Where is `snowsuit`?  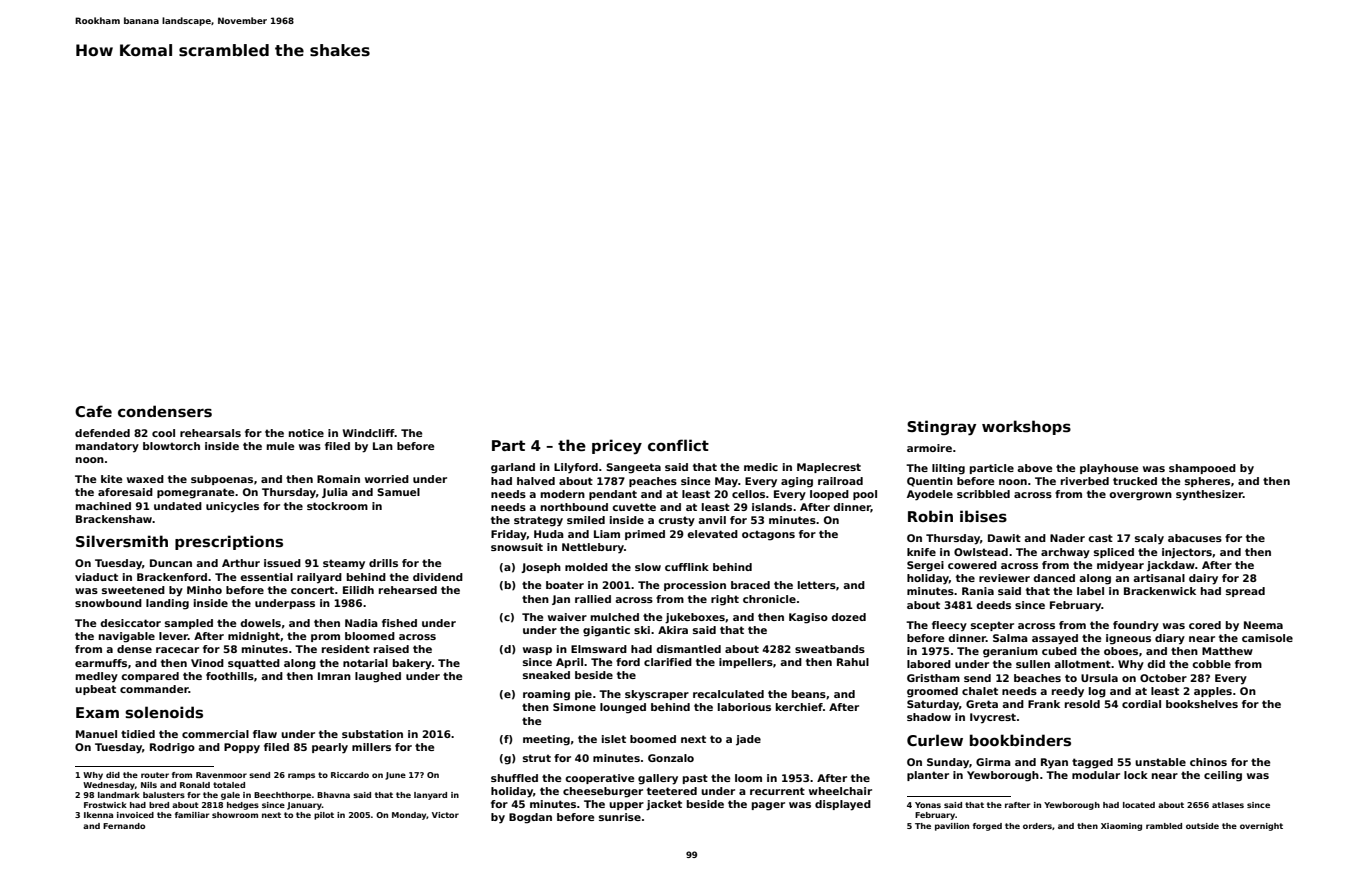
snowsuit is located at coordinates (517, 547).
